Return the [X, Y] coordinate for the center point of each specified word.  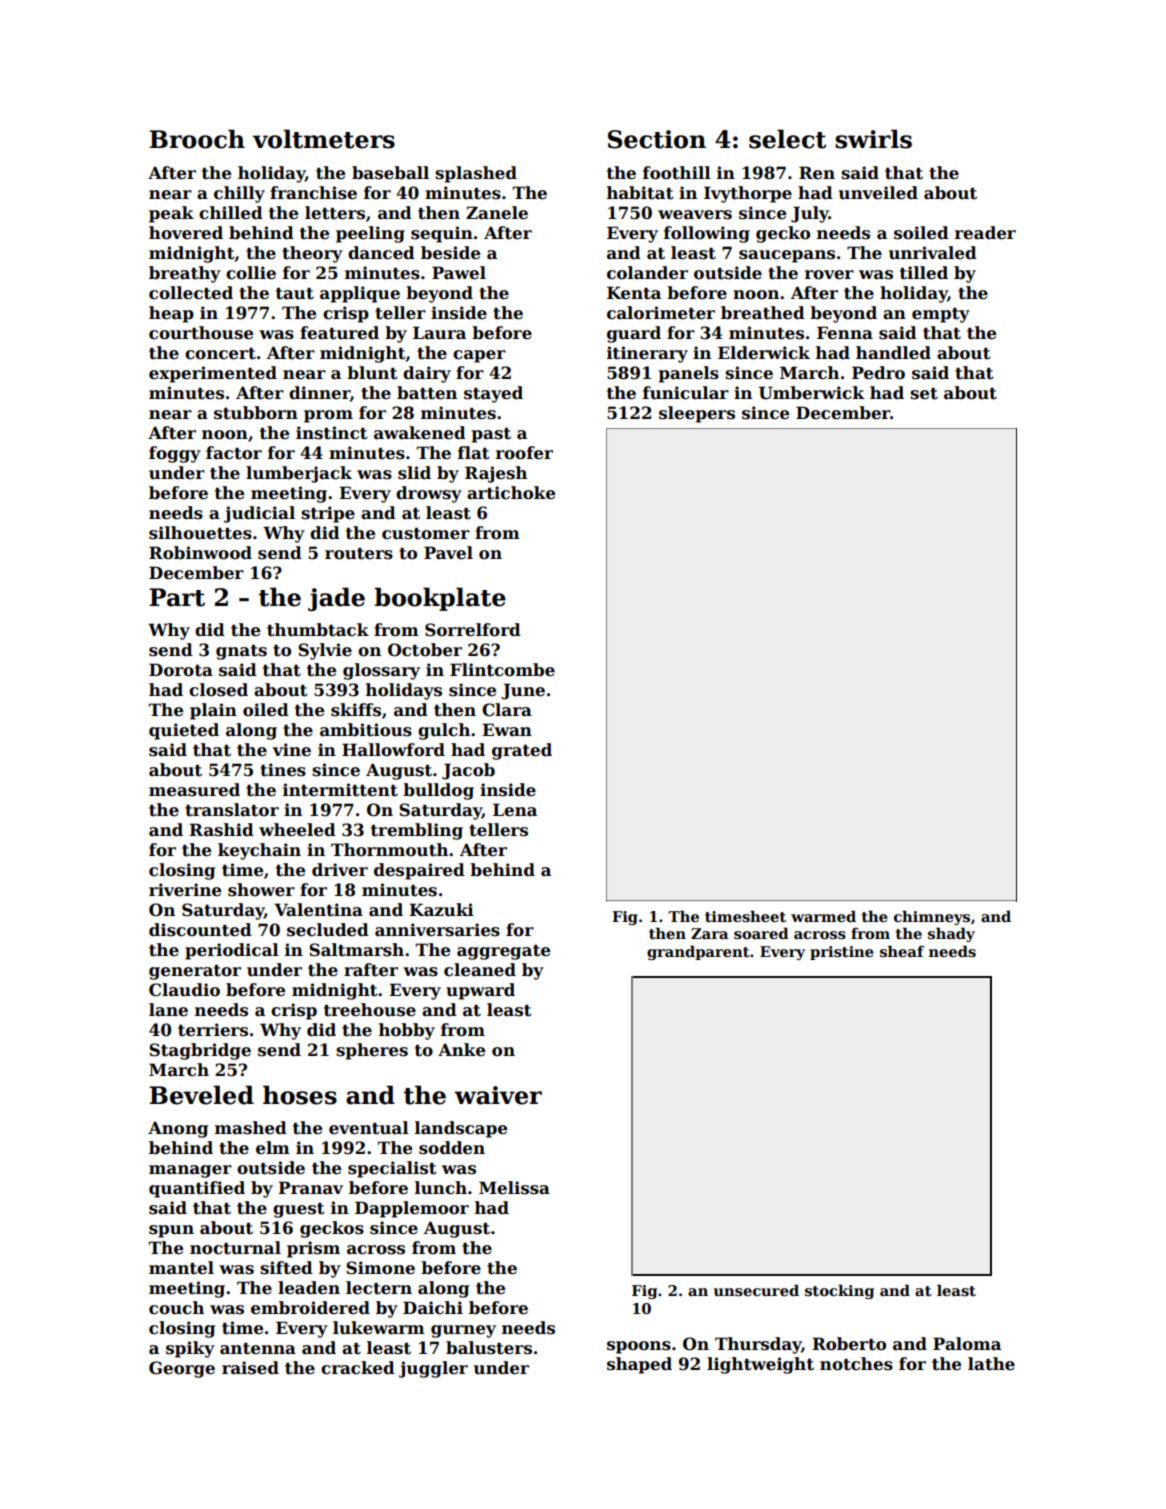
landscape [461, 1129]
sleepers [697, 414]
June [523, 691]
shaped [639, 1365]
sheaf [902, 951]
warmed [823, 916]
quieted [184, 731]
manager [190, 1171]
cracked [358, 1368]
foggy [175, 454]
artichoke [511, 493]
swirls [873, 139]
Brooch [197, 139]
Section [657, 139]
